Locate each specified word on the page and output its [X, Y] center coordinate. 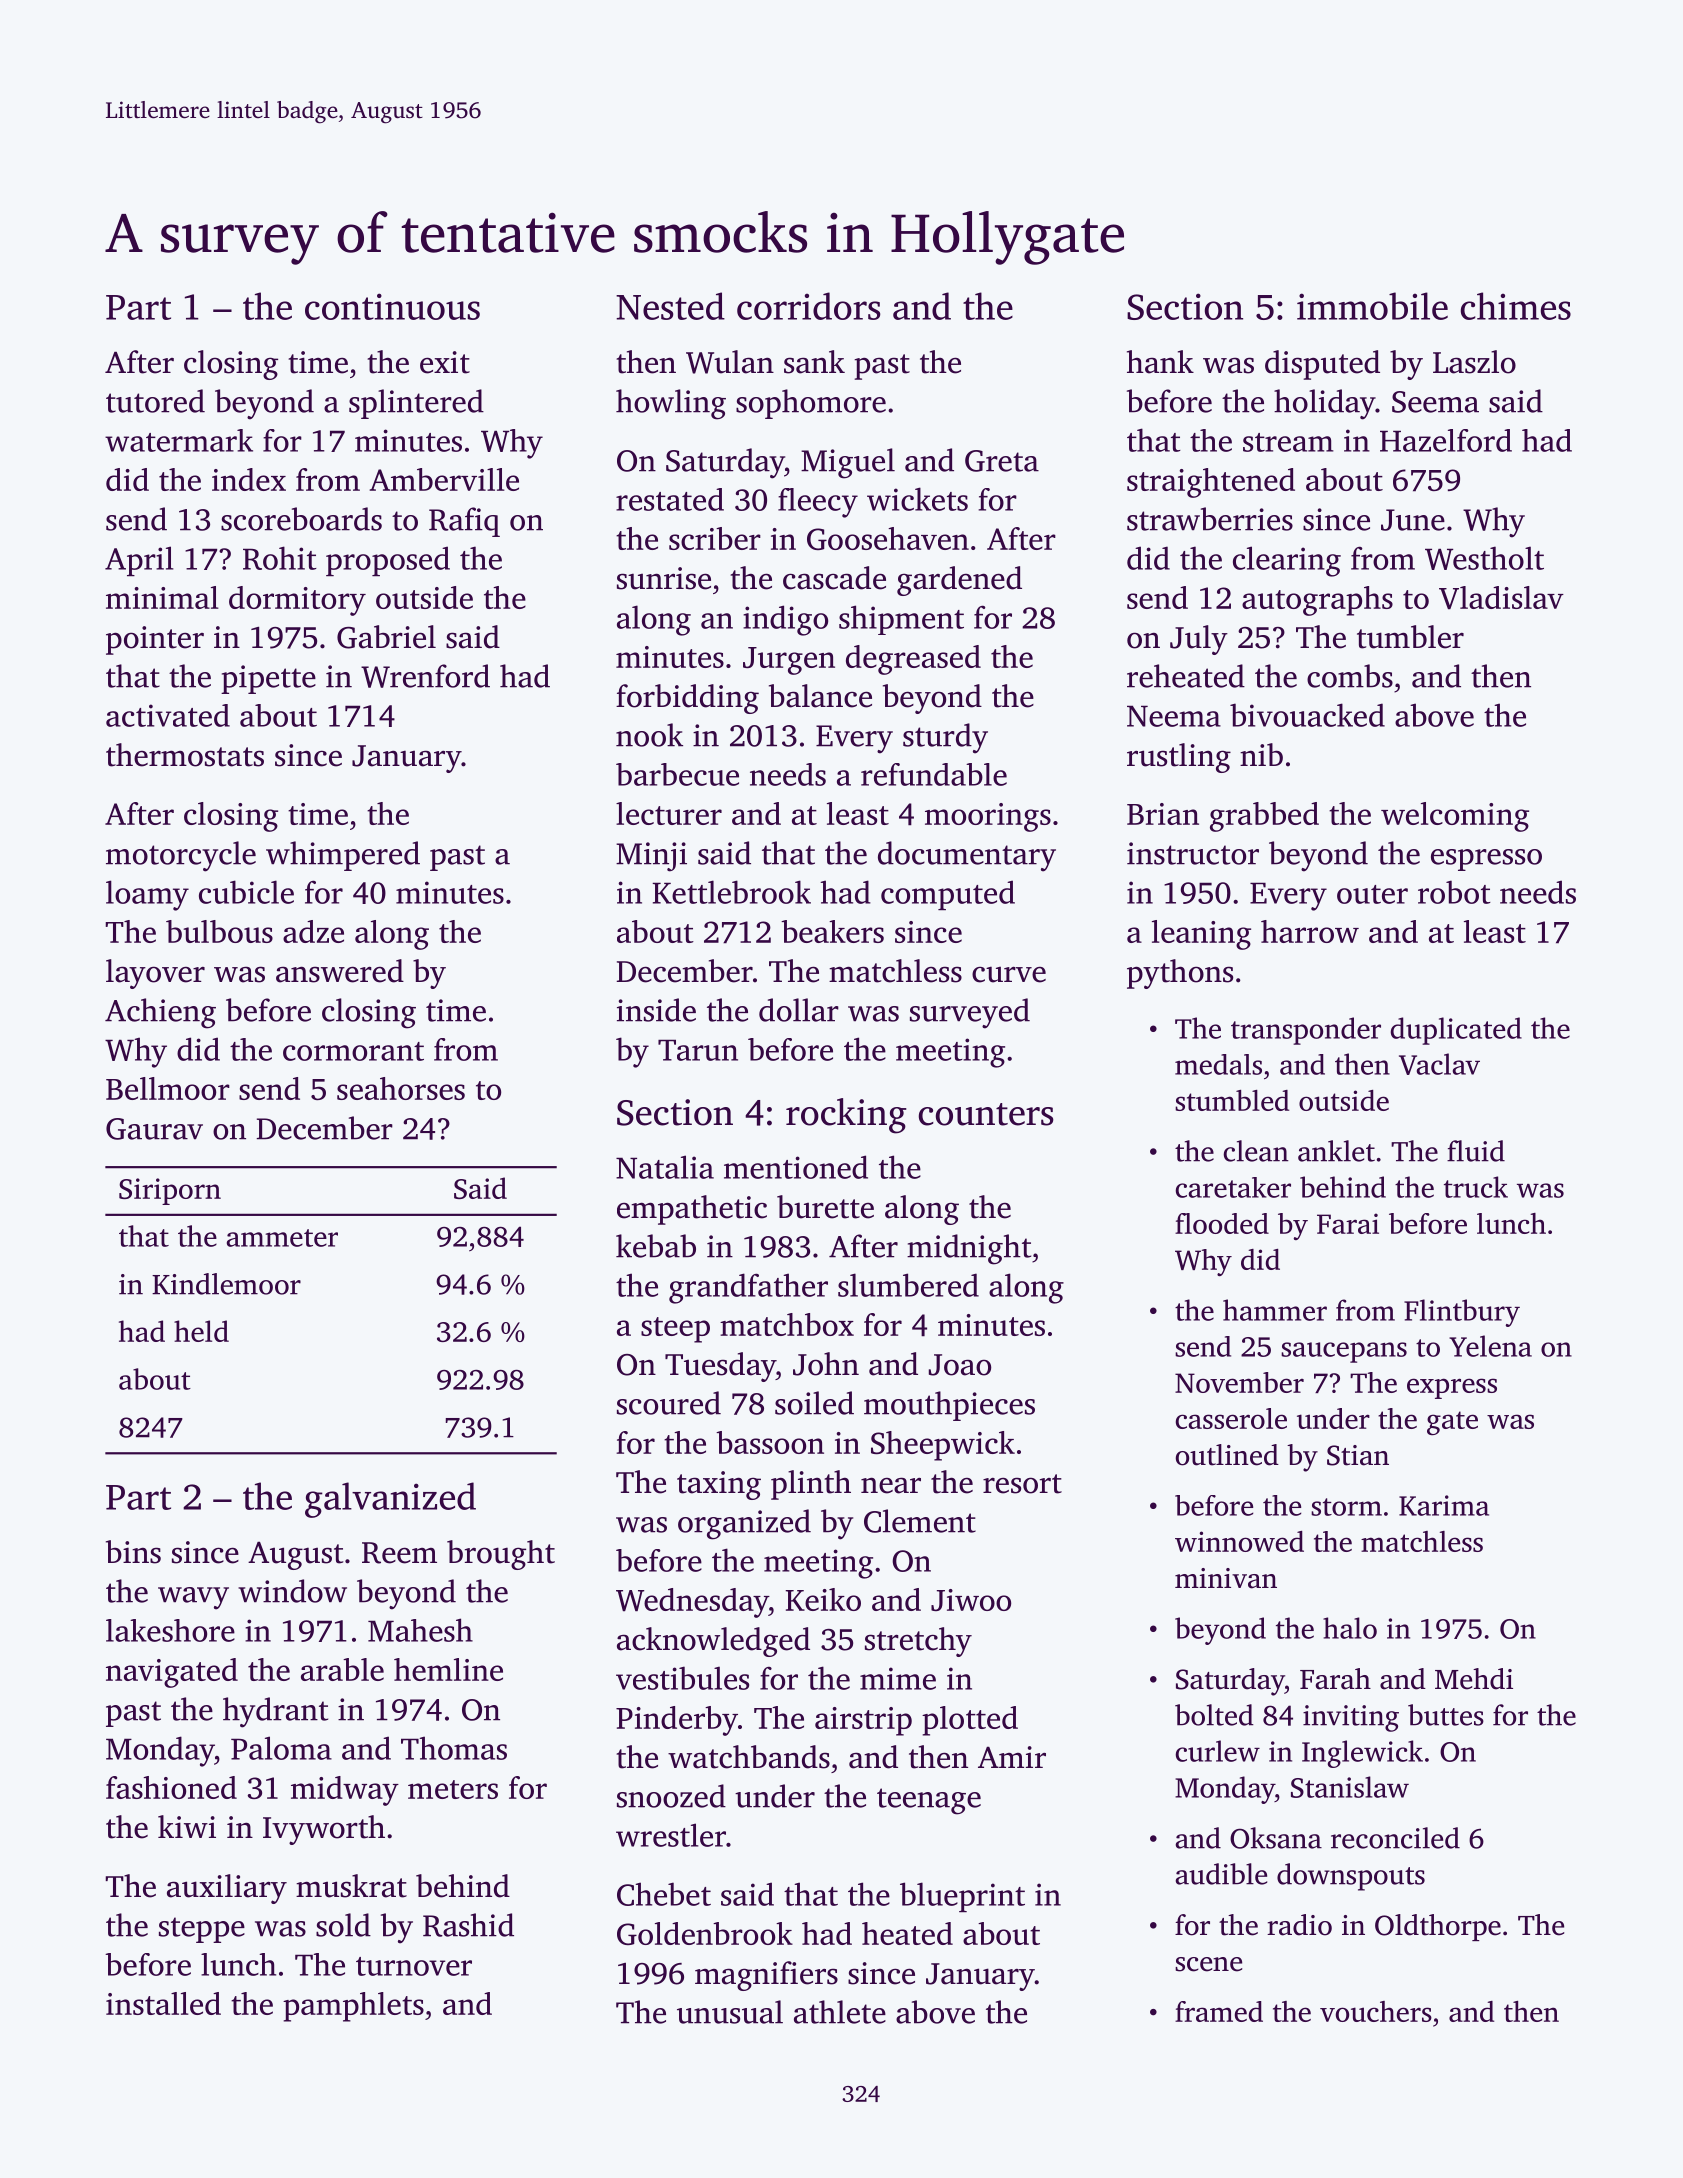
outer [1372, 894]
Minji [651, 857]
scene [1208, 1964]
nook [649, 735]
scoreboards [301, 519]
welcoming [1455, 817]
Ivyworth [324, 1830]
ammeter [282, 1238]
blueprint [962, 1897]
